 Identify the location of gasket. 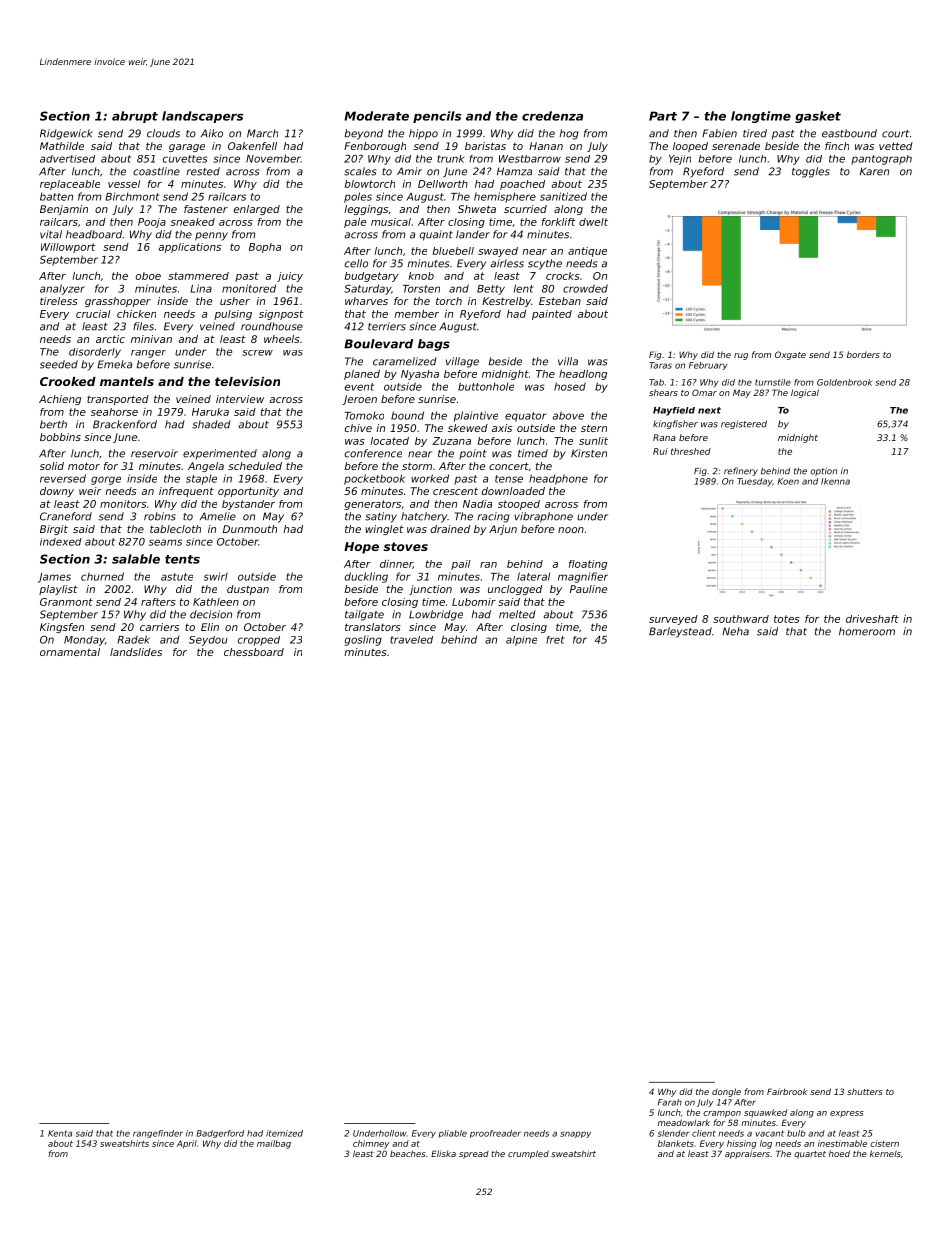
(818, 117).
